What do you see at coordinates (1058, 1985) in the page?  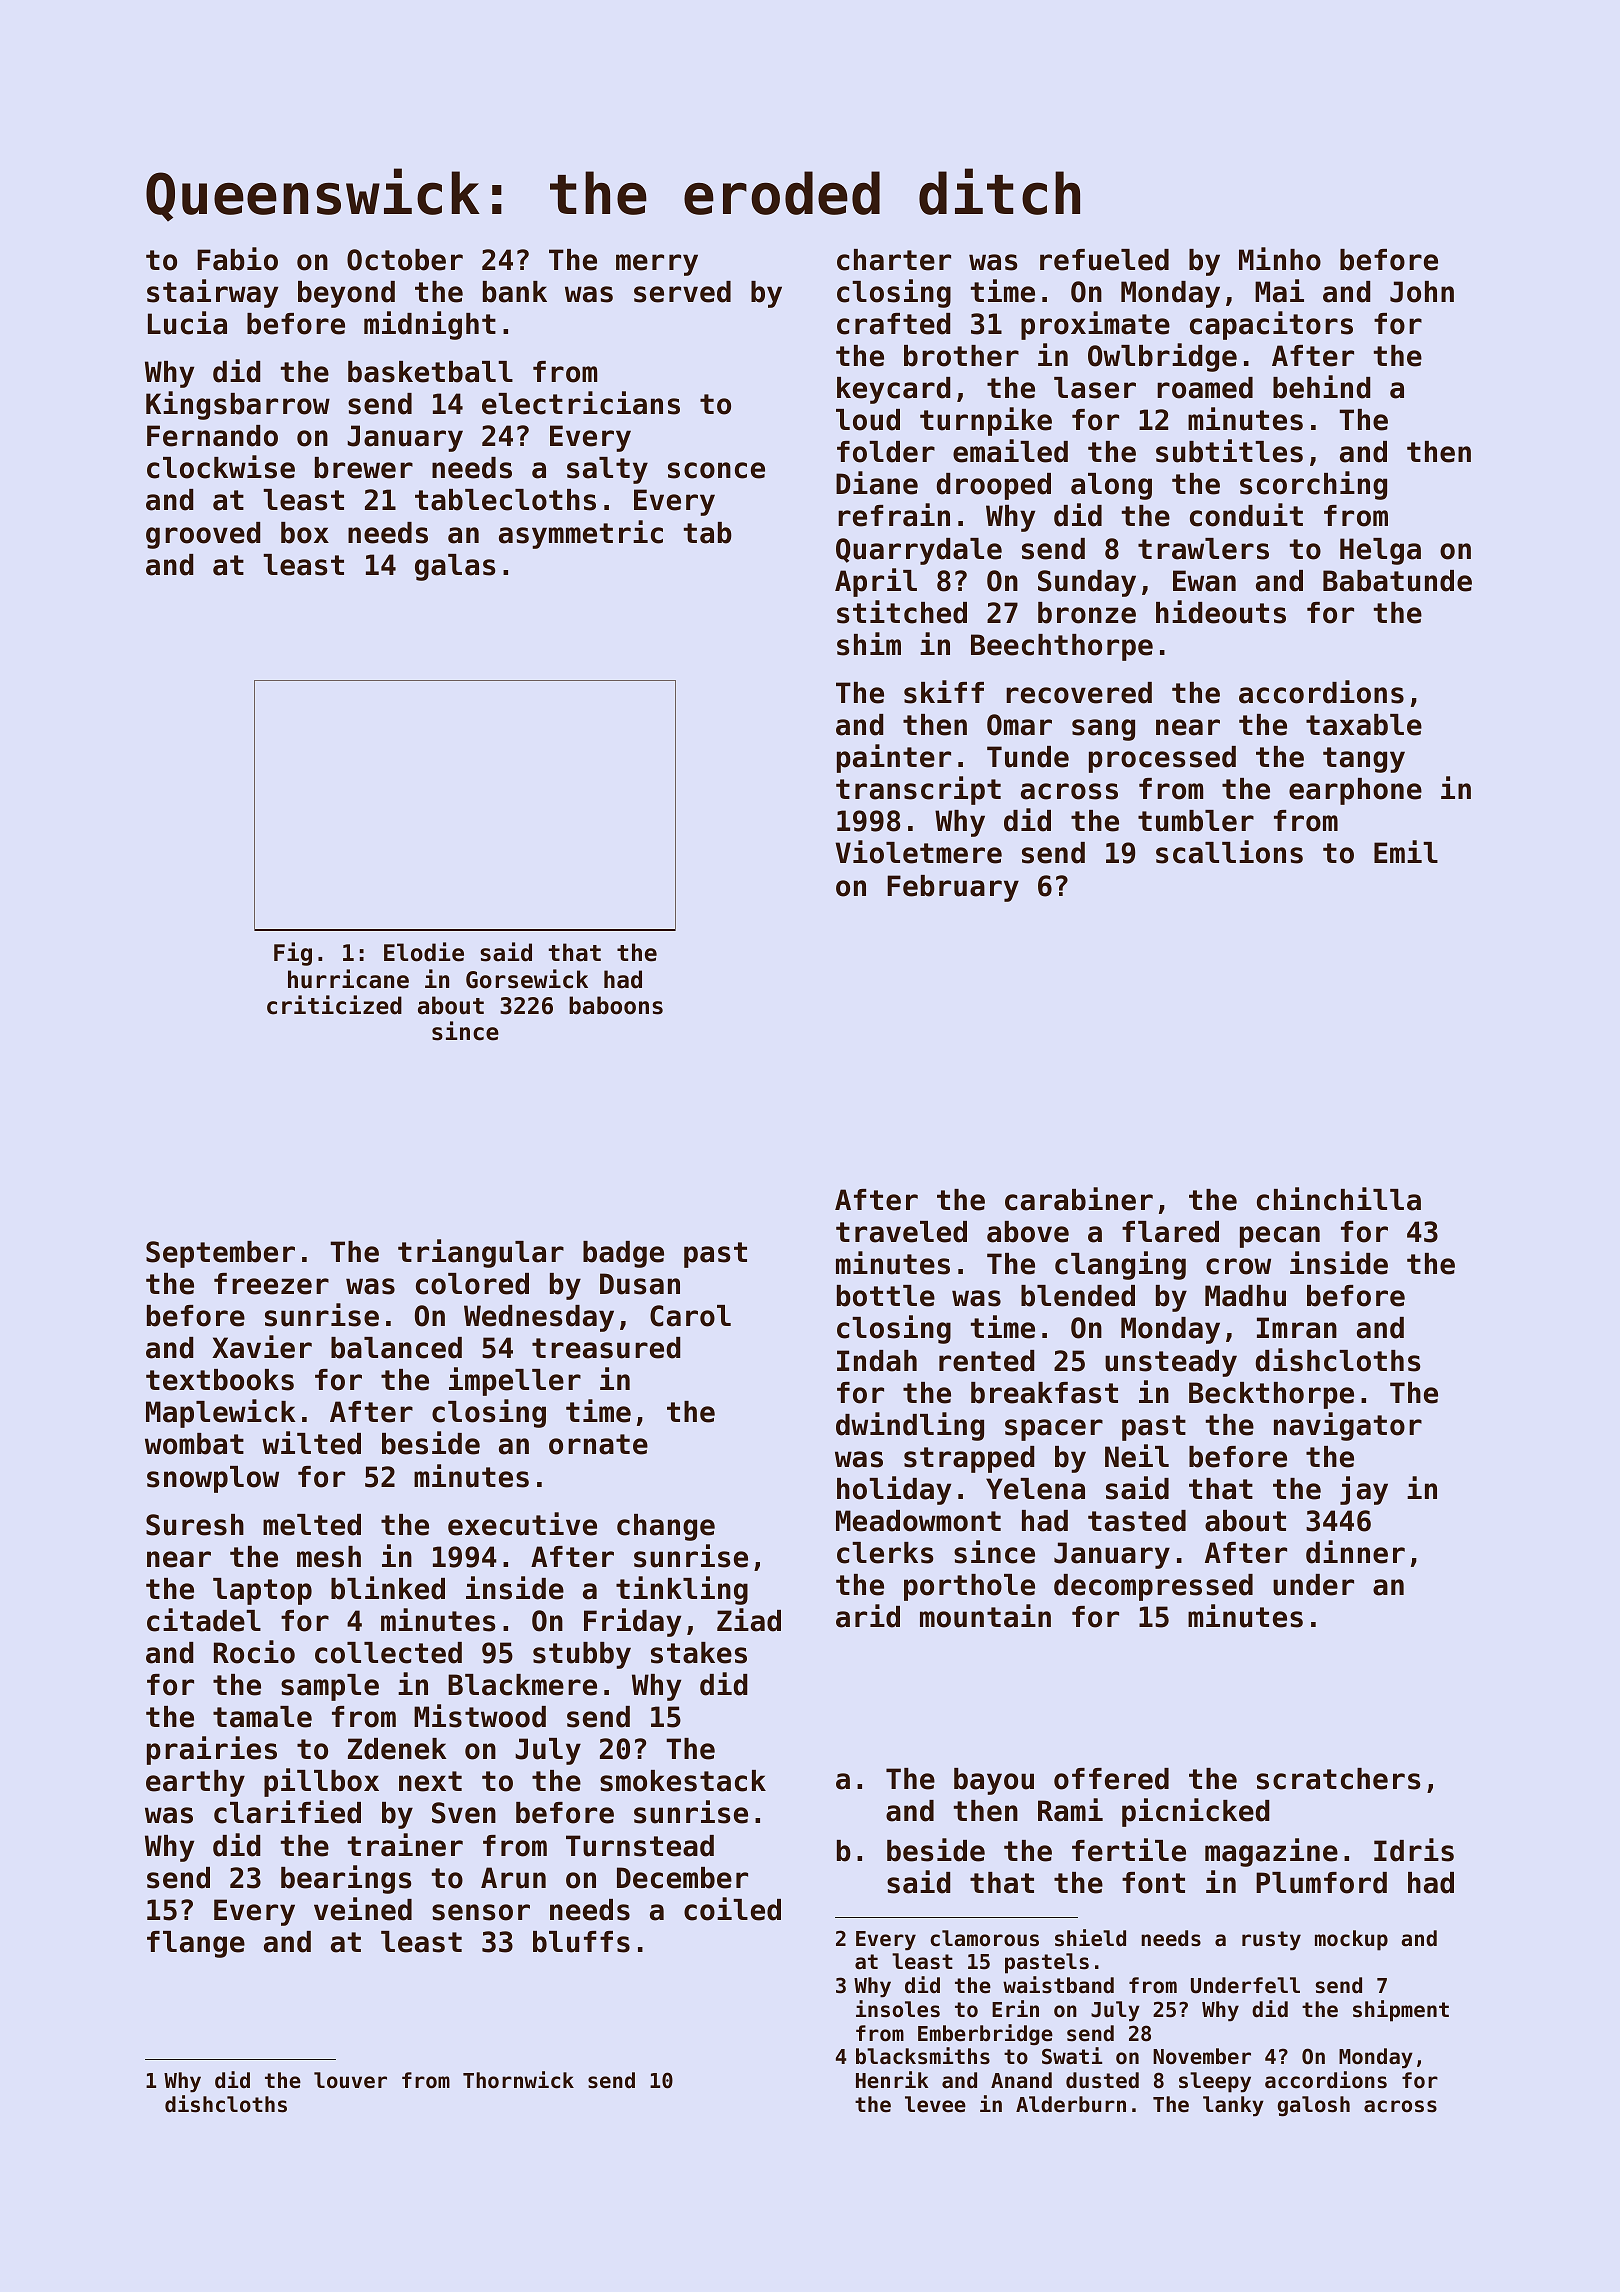 I see `waistband` at bounding box center [1058, 1985].
